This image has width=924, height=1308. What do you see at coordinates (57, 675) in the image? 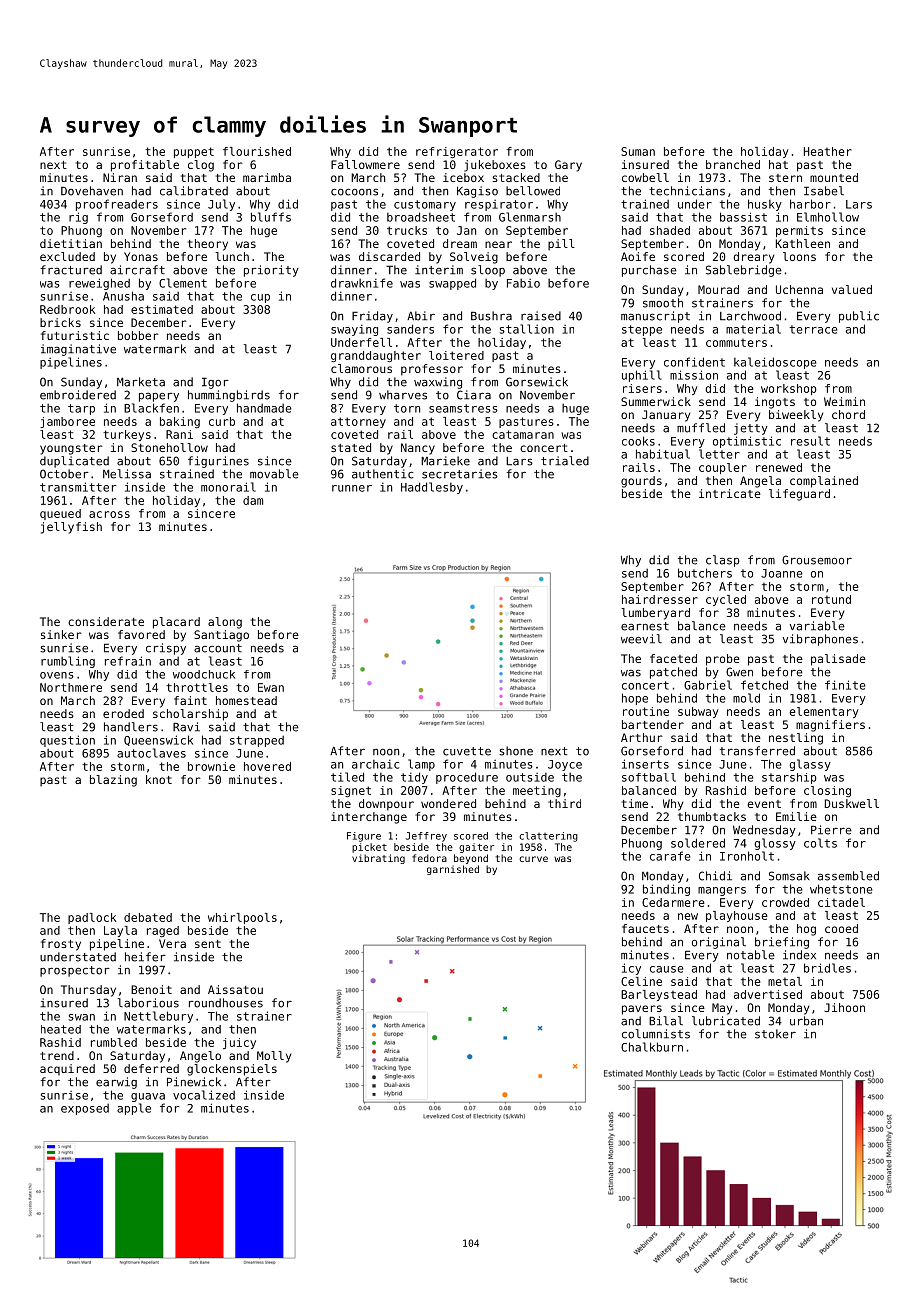
I see `ovens` at bounding box center [57, 675].
